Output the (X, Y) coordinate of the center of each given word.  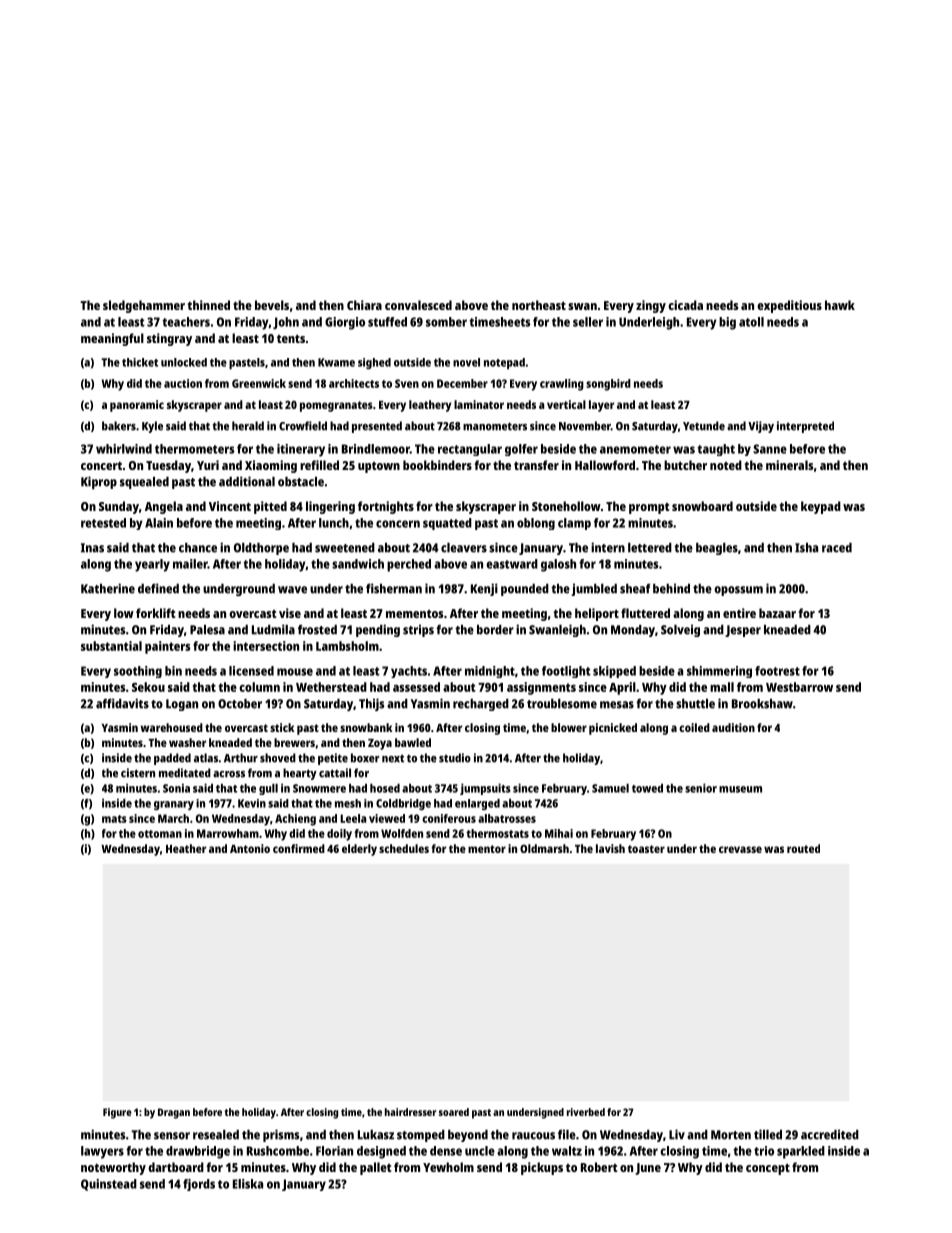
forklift (155, 613)
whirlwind (124, 449)
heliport (597, 614)
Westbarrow (799, 687)
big (727, 323)
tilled (768, 1134)
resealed (216, 1135)
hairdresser (410, 1112)
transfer (536, 465)
